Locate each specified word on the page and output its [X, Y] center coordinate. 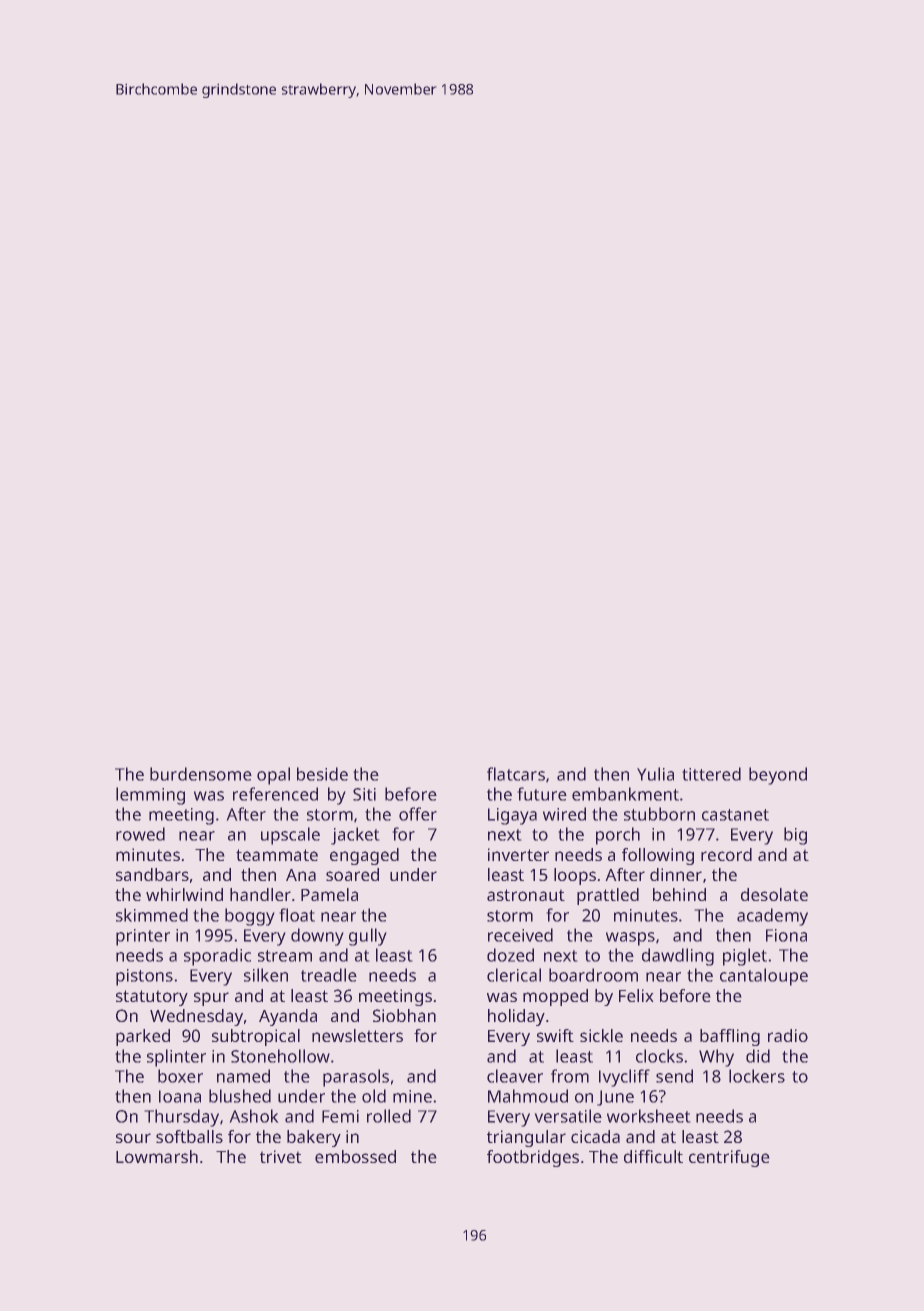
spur [211, 999]
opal [273, 776]
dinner [676, 874]
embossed [355, 1156]
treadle [329, 975]
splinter [176, 1058]
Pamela [329, 894]
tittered [711, 774]
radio [788, 1035]
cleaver [515, 1076]
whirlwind [184, 894]
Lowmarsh [157, 1156]
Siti [364, 794]
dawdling [678, 957]
